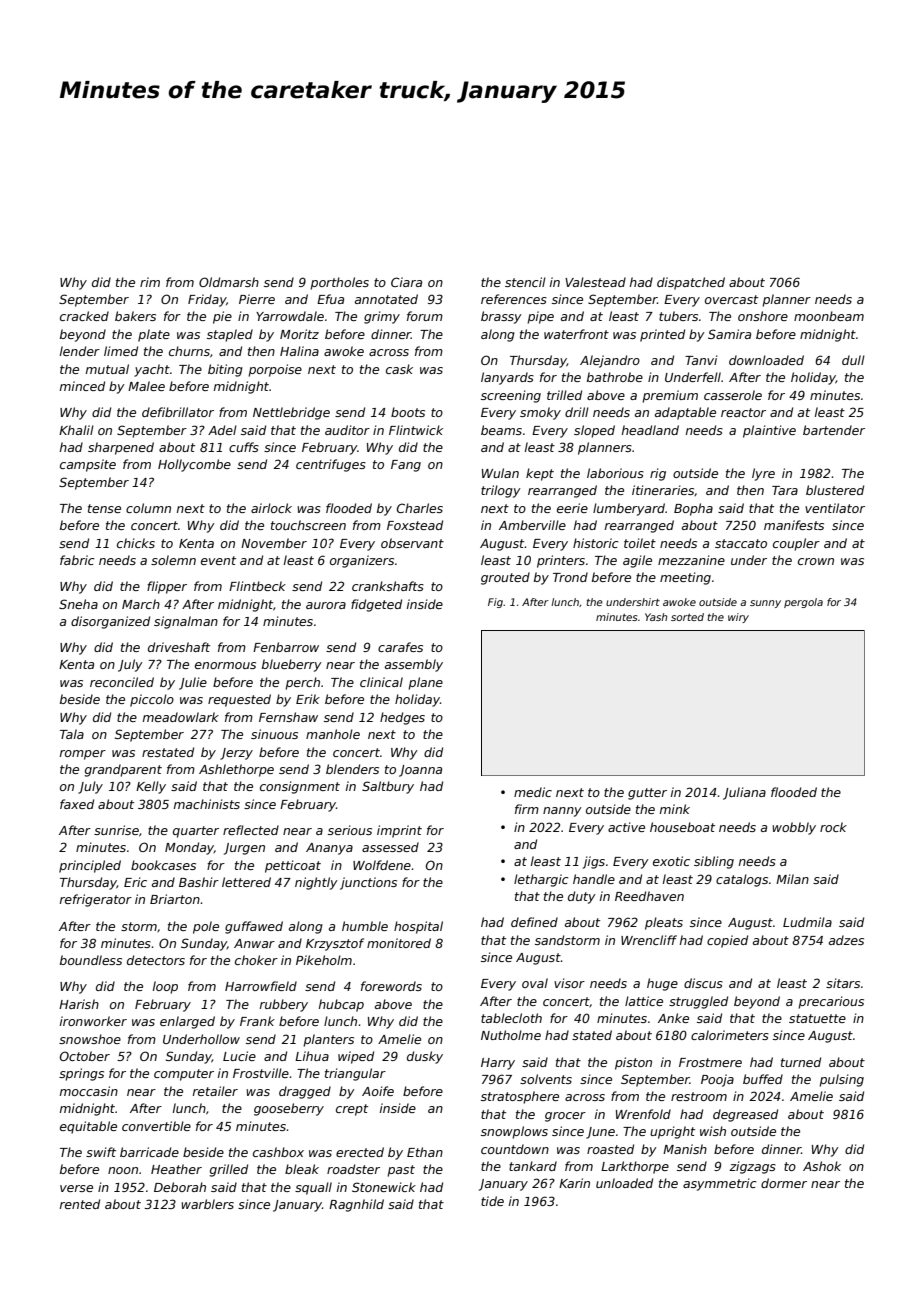 The image size is (924, 1308). What do you see at coordinates (501, 491) in the screenshot?
I see `trilogy` at bounding box center [501, 491].
